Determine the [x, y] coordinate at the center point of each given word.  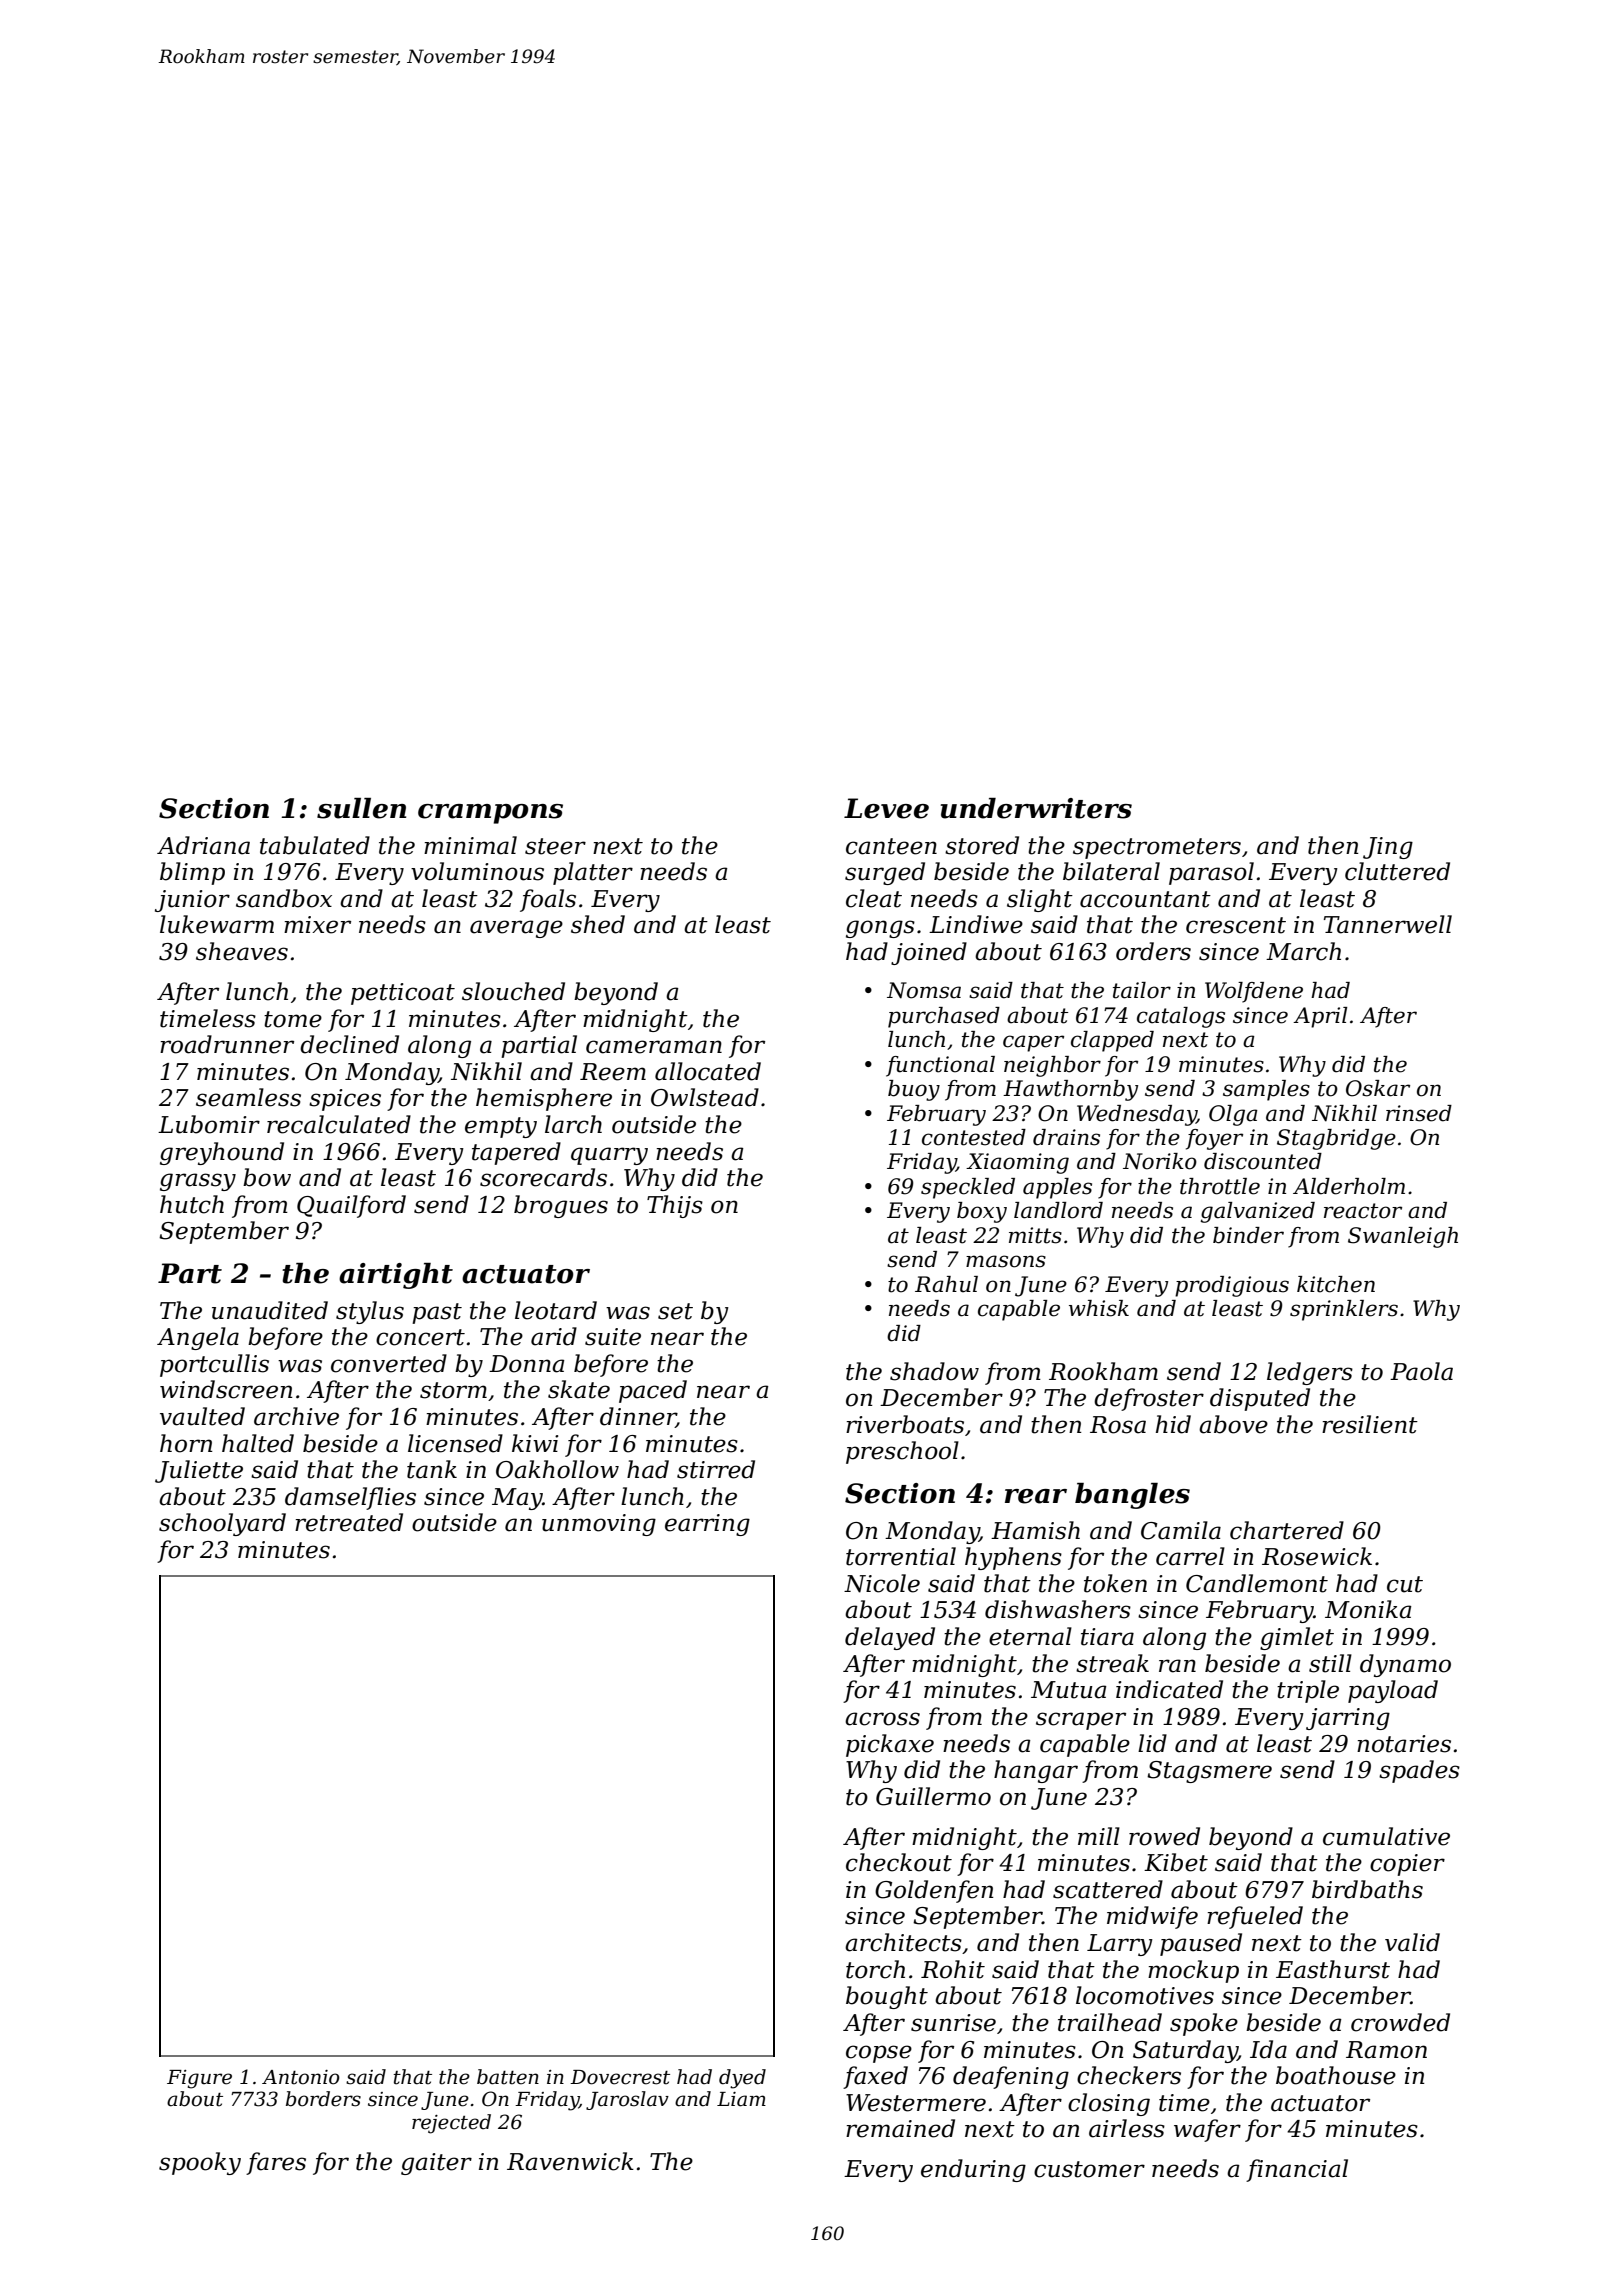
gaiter [436, 2164]
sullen [361, 808]
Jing [1388, 848]
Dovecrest [620, 2077]
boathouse [1336, 2075]
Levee [886, 808]
